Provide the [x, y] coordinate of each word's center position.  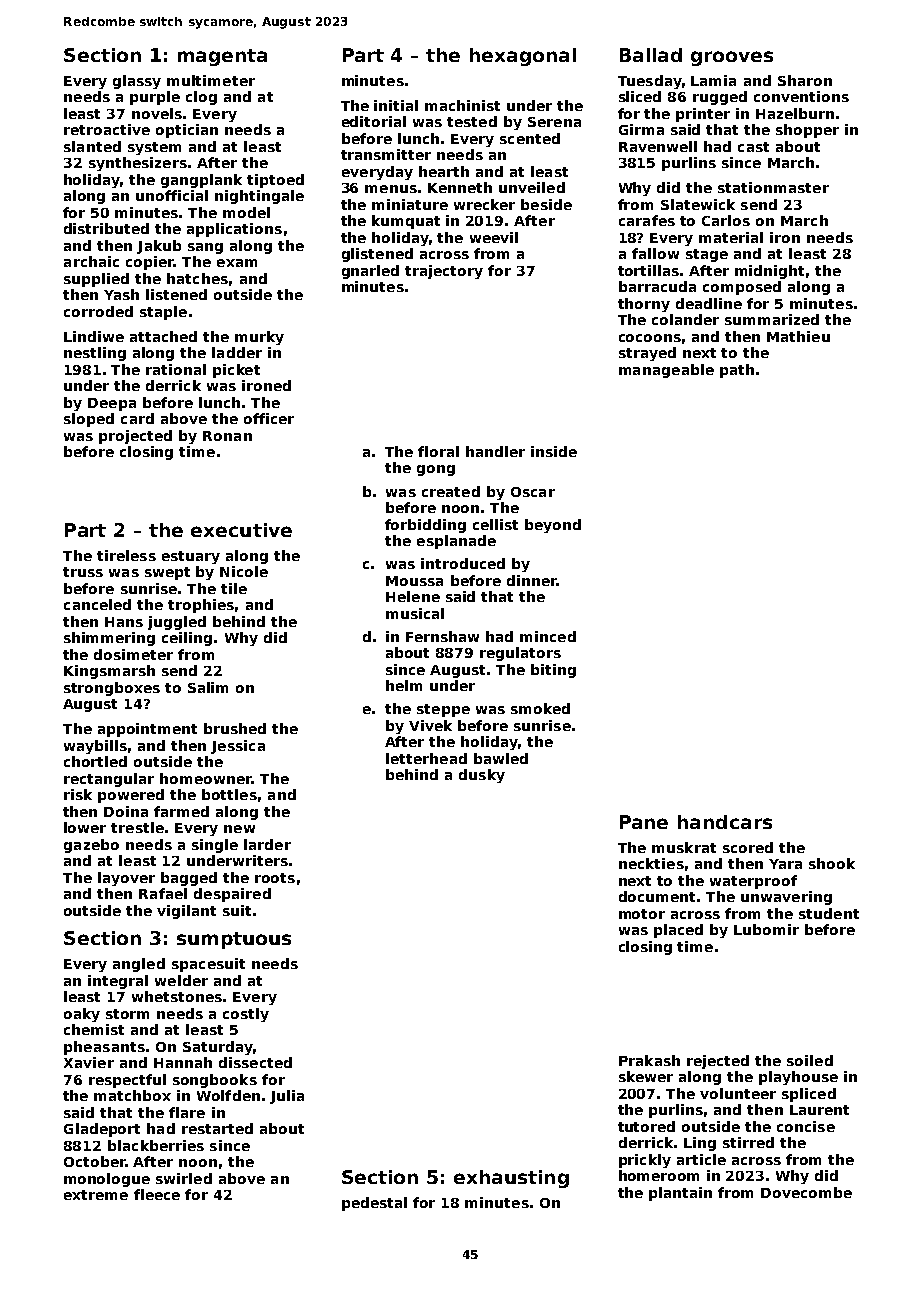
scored [748, 847]
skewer [646, 1076]
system [154, 148]
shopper [807, 131]
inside [554, 451]
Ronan [227, 436]
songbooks [215, 1081]
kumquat [406, 222]
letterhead [426, 758]
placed [678, 931]
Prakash [649, 1060]
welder [181, 980]
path [737, 371]
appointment [147, 730]
